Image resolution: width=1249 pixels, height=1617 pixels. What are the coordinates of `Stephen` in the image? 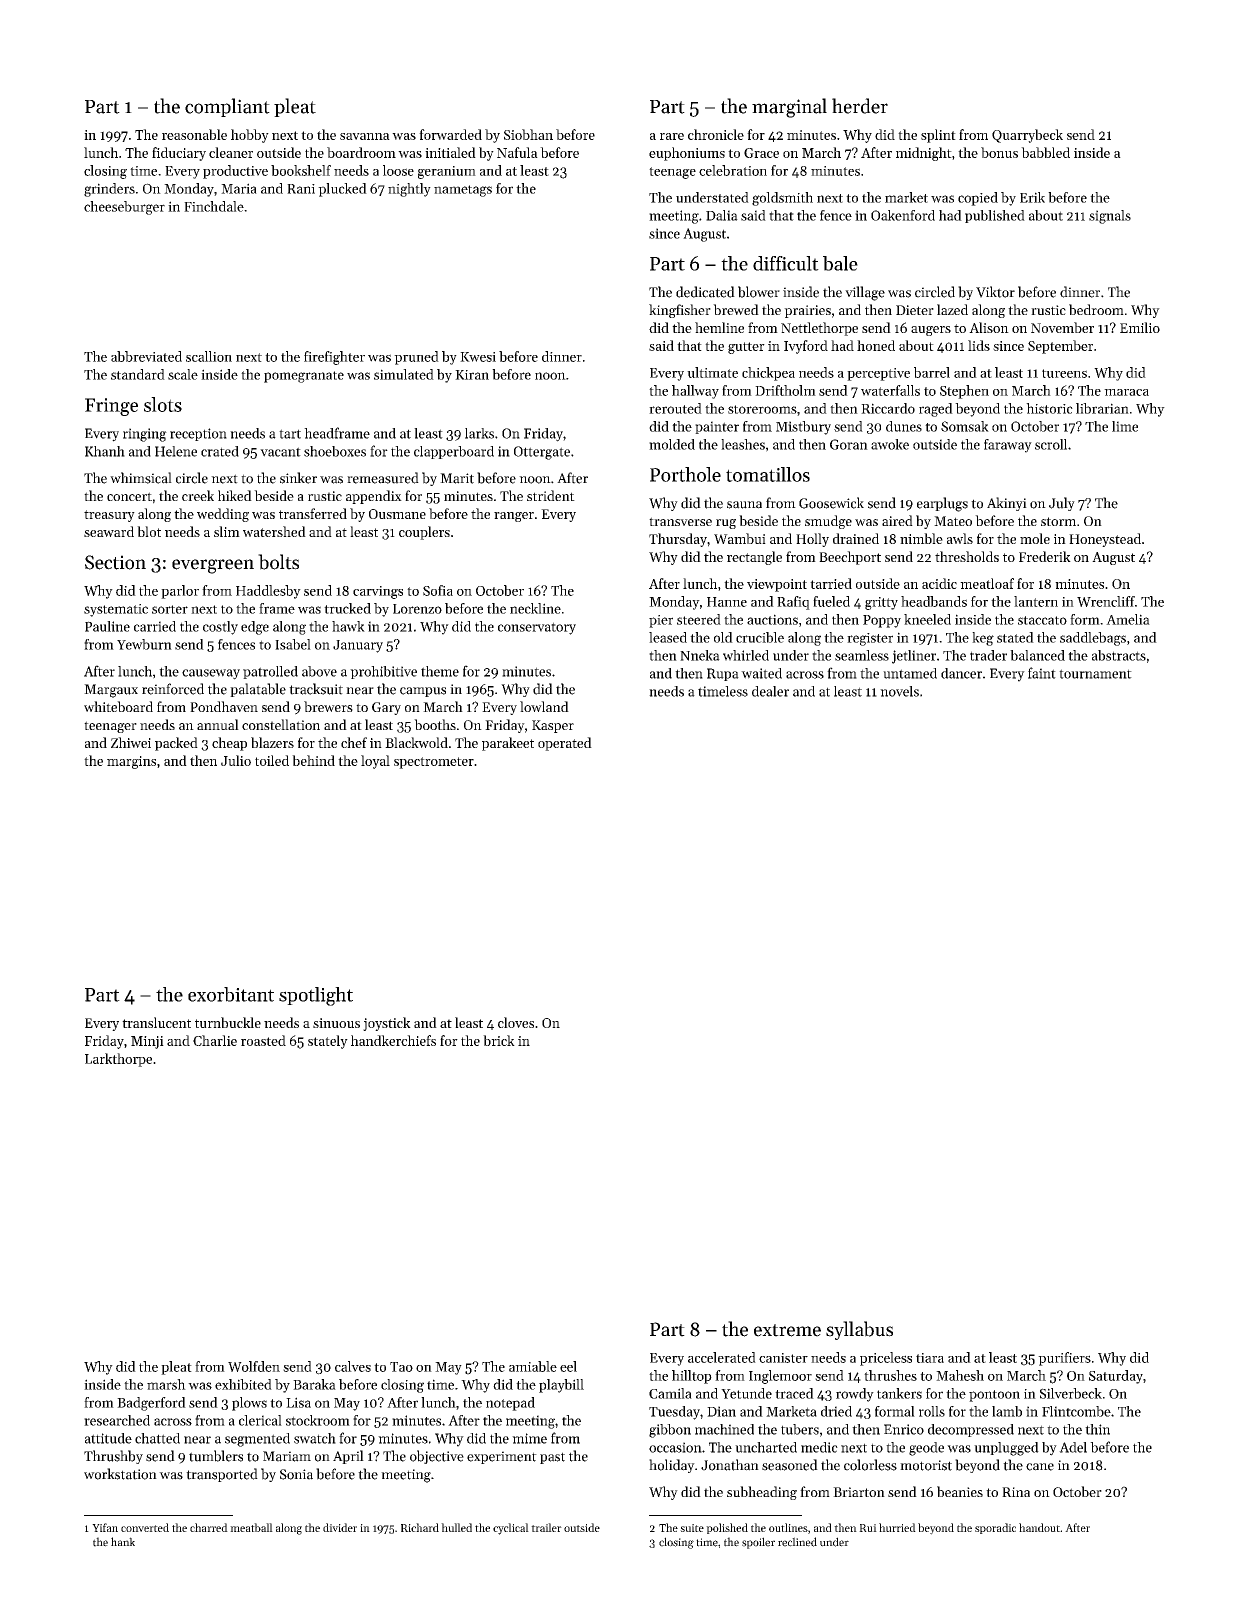 It's located at (964, 392).
